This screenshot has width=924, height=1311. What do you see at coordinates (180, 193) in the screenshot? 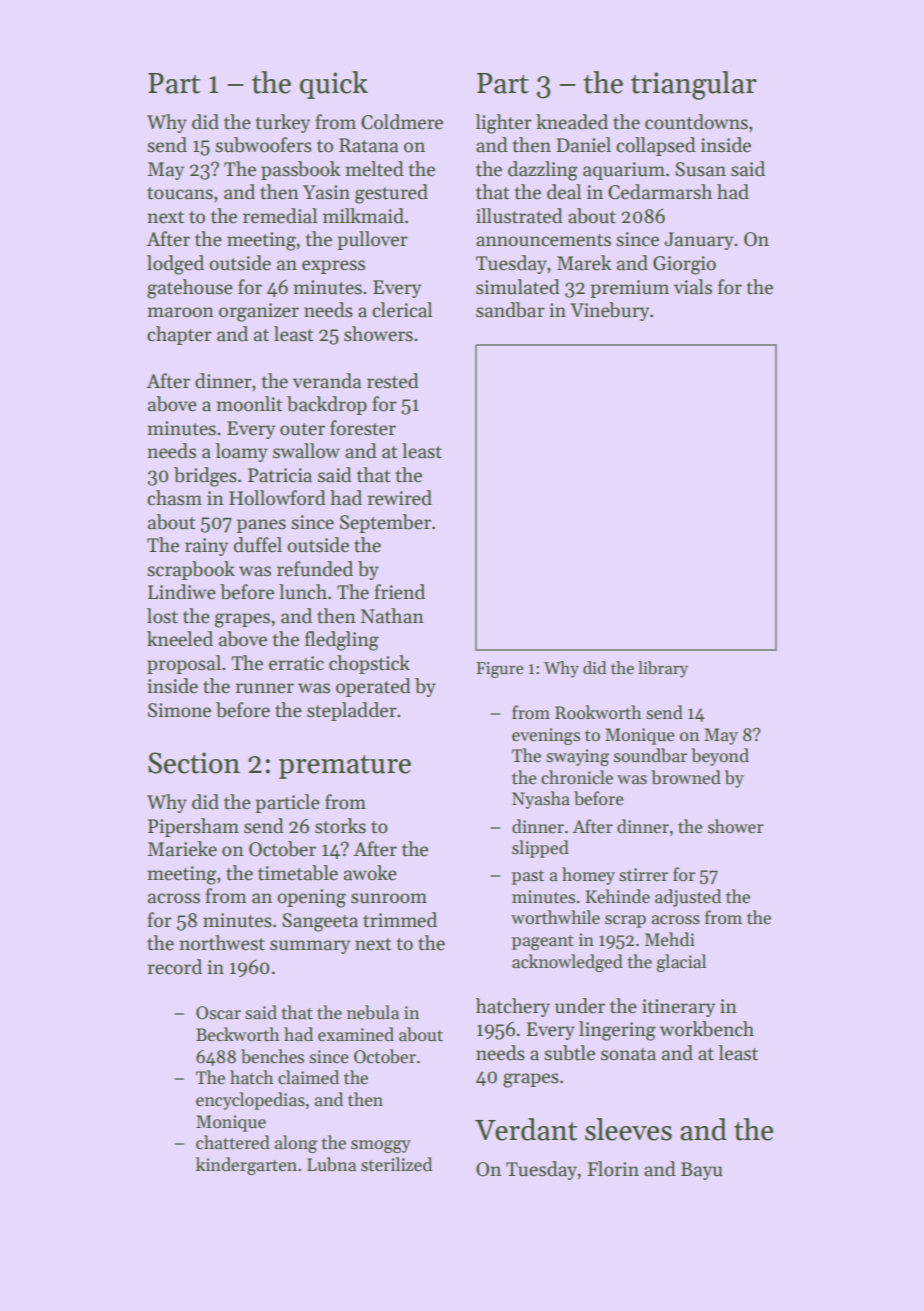
I see `toucans` at bounding box center [180, 193].
